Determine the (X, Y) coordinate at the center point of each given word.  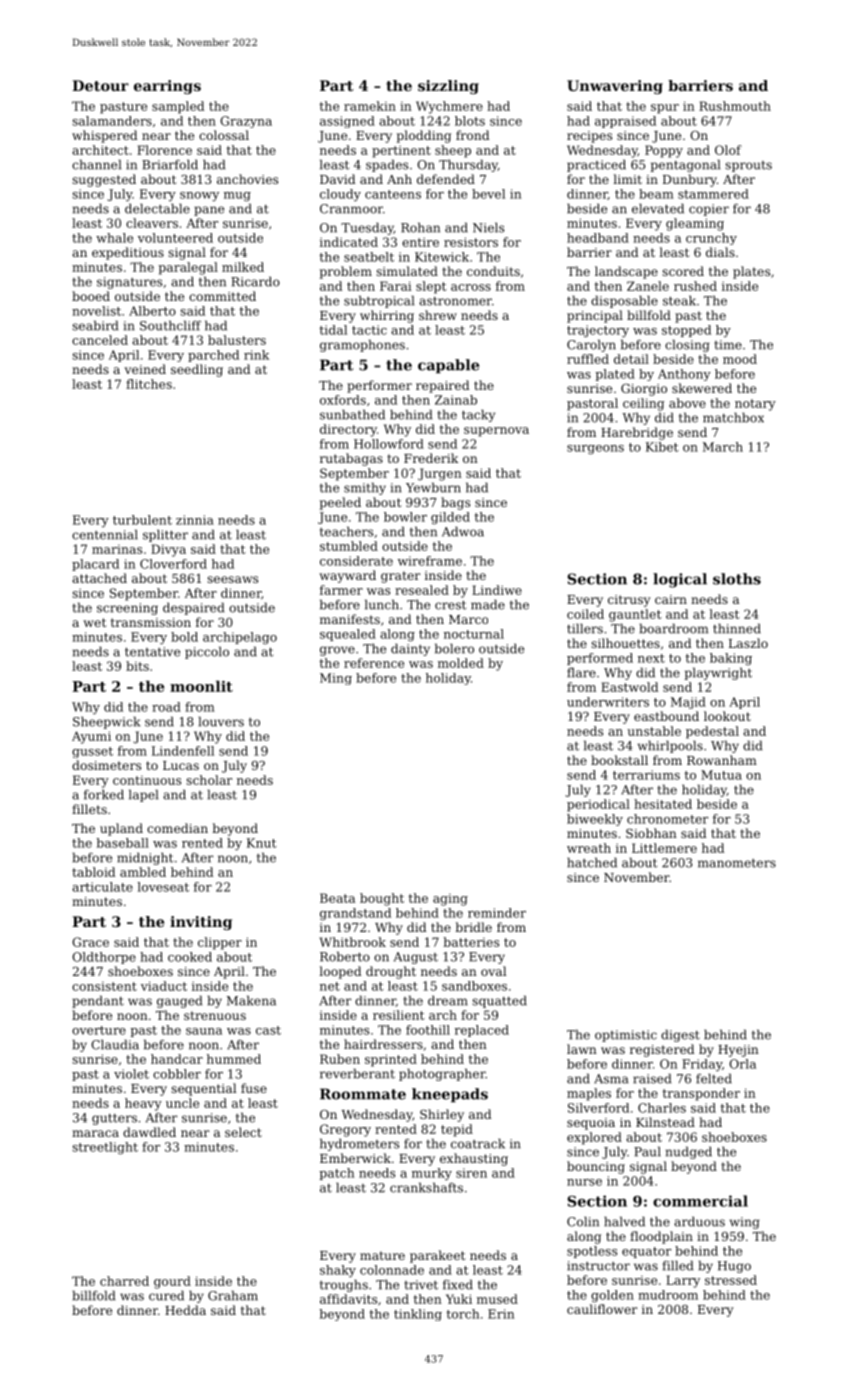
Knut (262, 843)
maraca (95, 1133)
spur (665, 109)
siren (471, 1173)
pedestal (712, 732)
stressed (731, 1280)
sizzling (448, 87)
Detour (100, 85)
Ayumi (91, 737)
